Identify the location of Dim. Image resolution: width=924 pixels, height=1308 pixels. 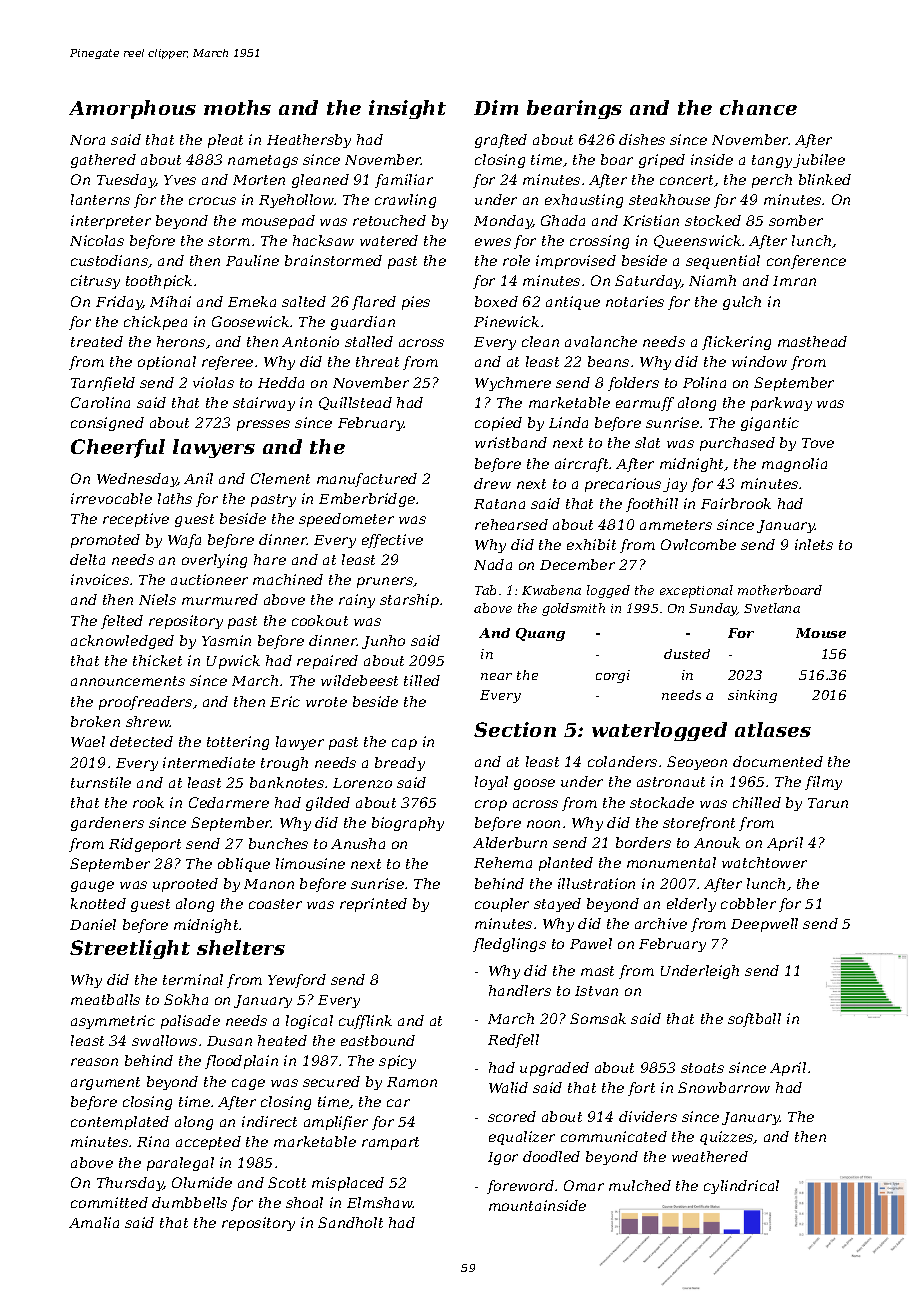
(496, 107).
